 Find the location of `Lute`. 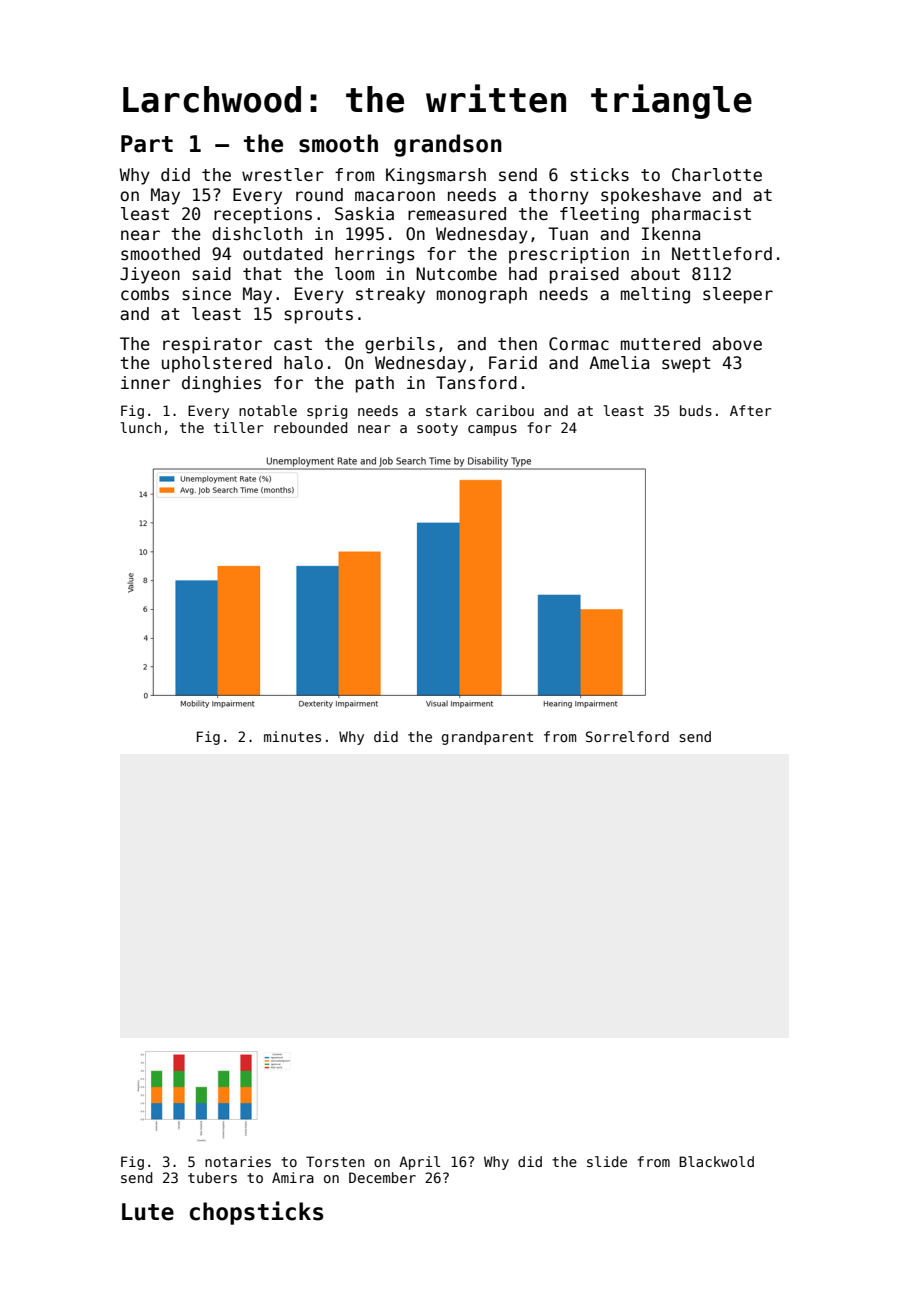

Lute is located at coordinates (148, 1212).
